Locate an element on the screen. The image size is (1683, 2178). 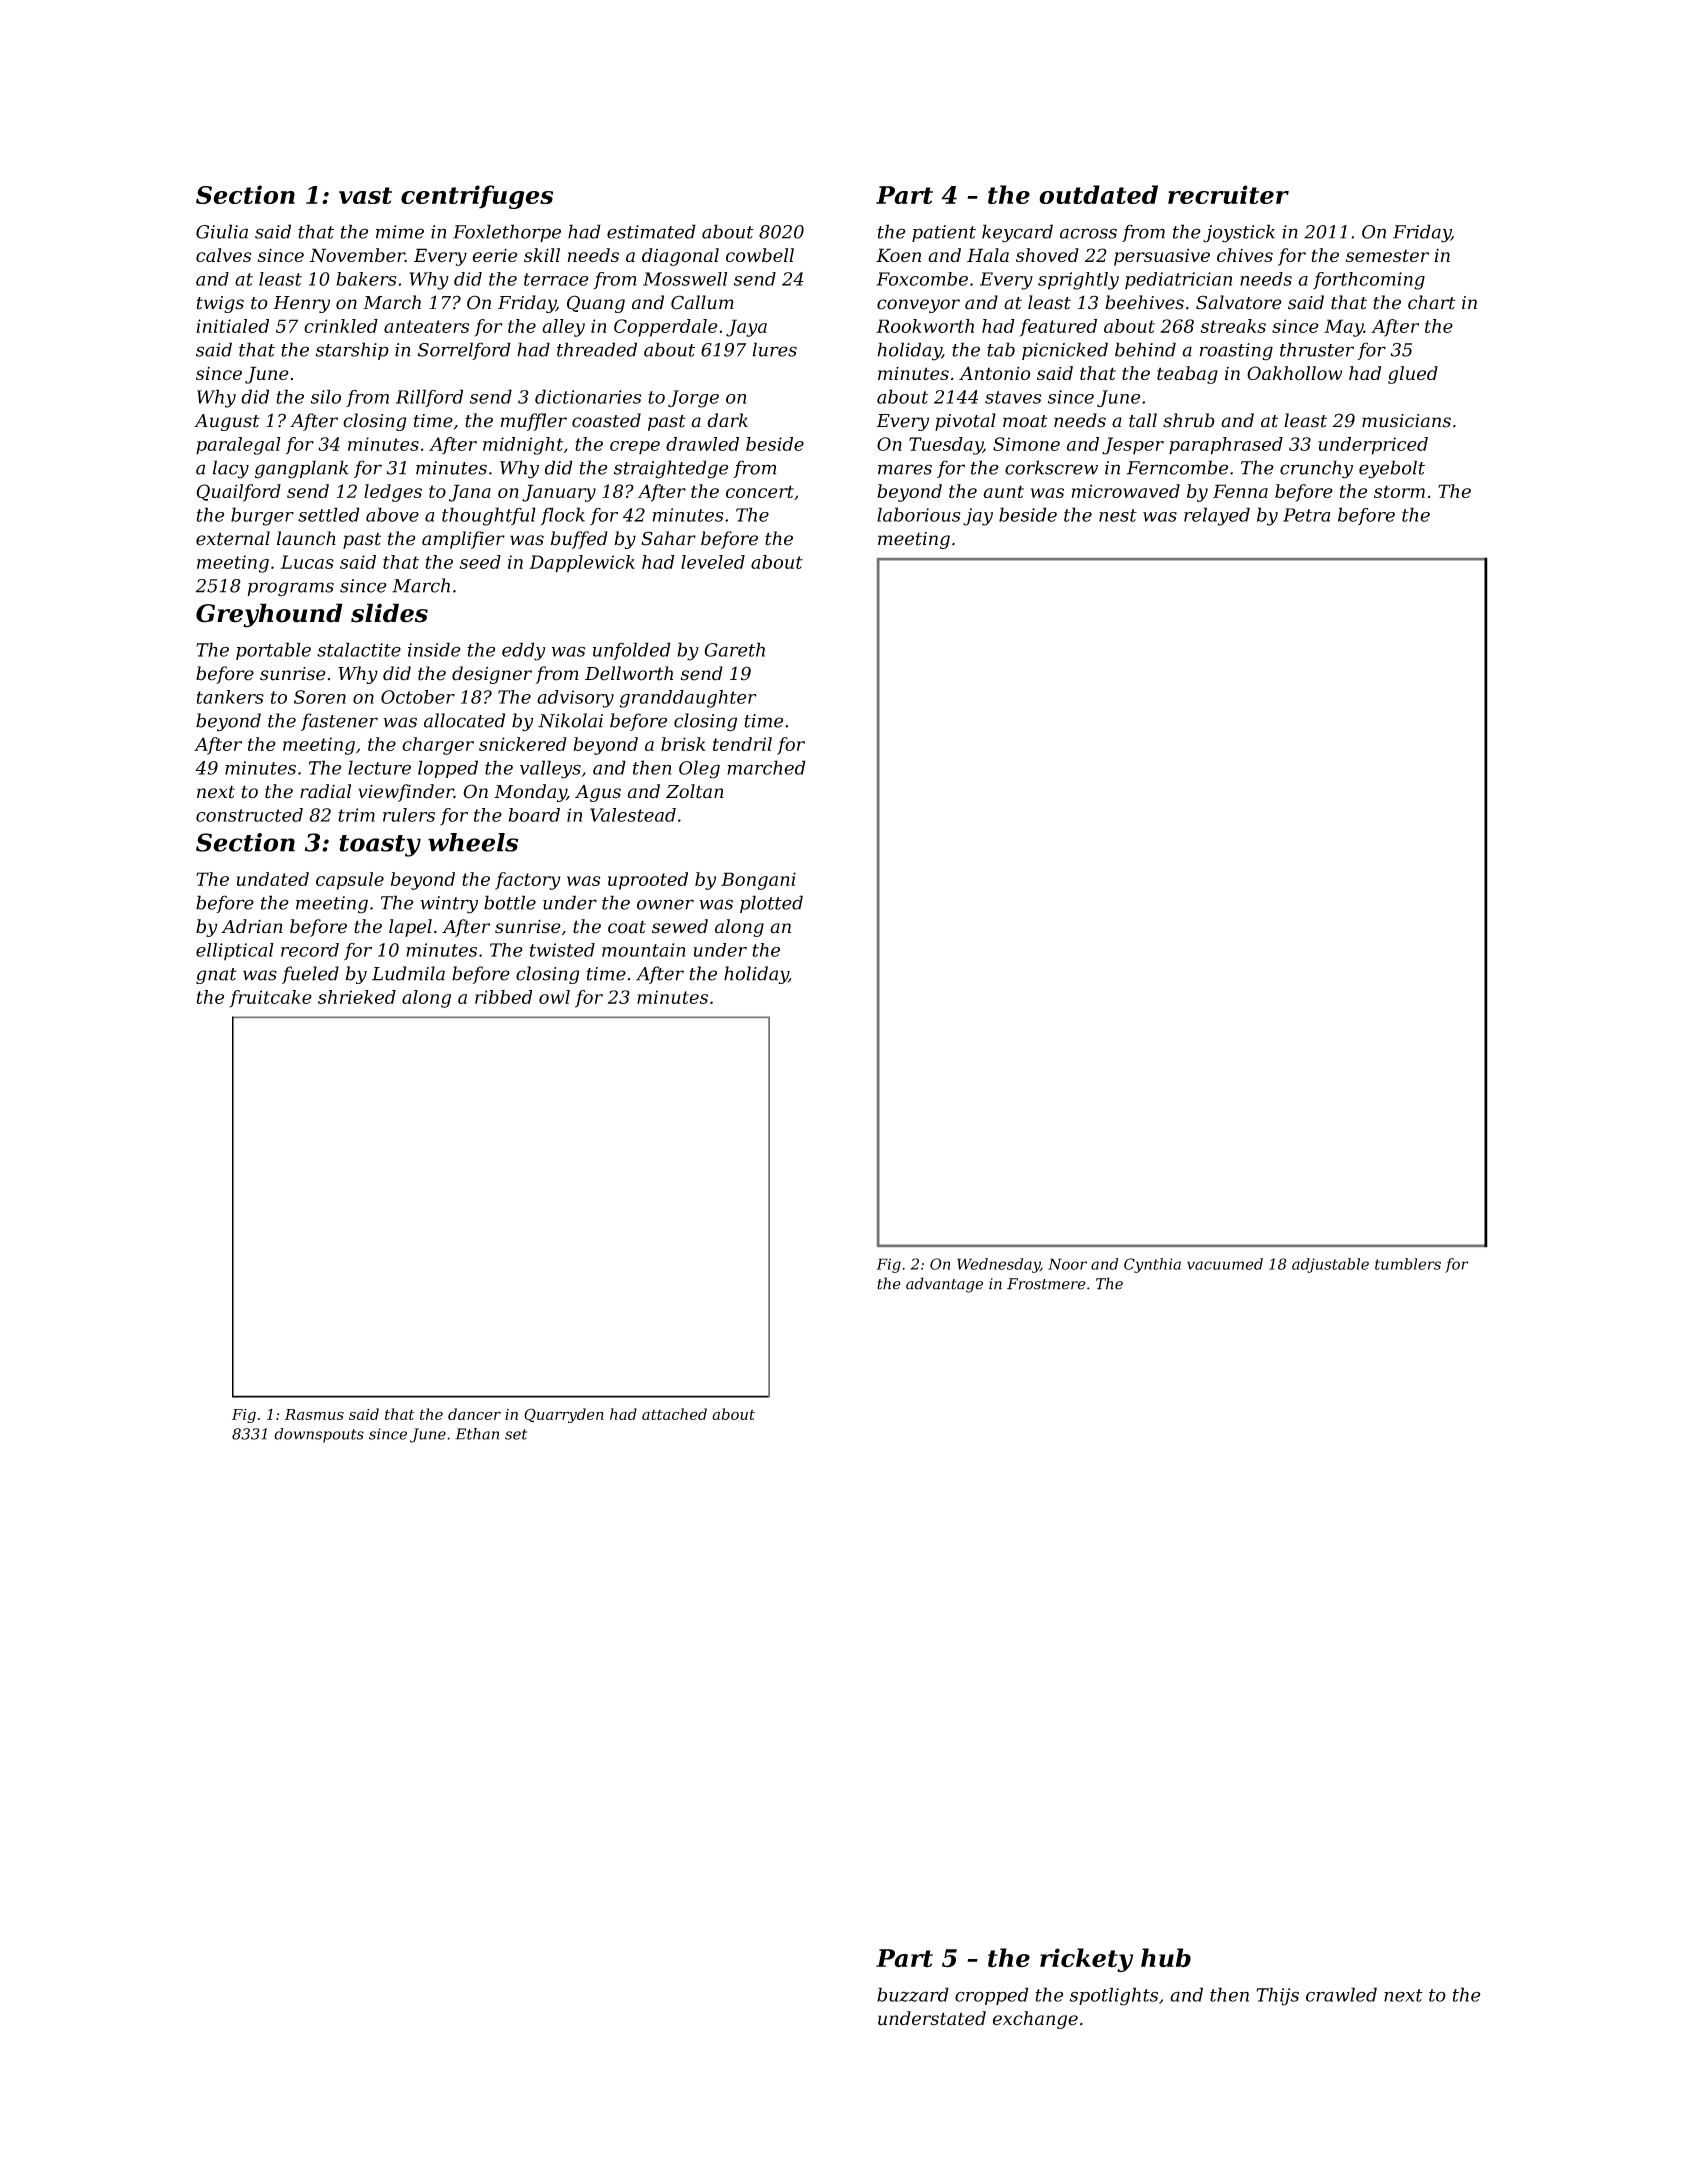
rickety is located at coordinates (1086, 1960).
